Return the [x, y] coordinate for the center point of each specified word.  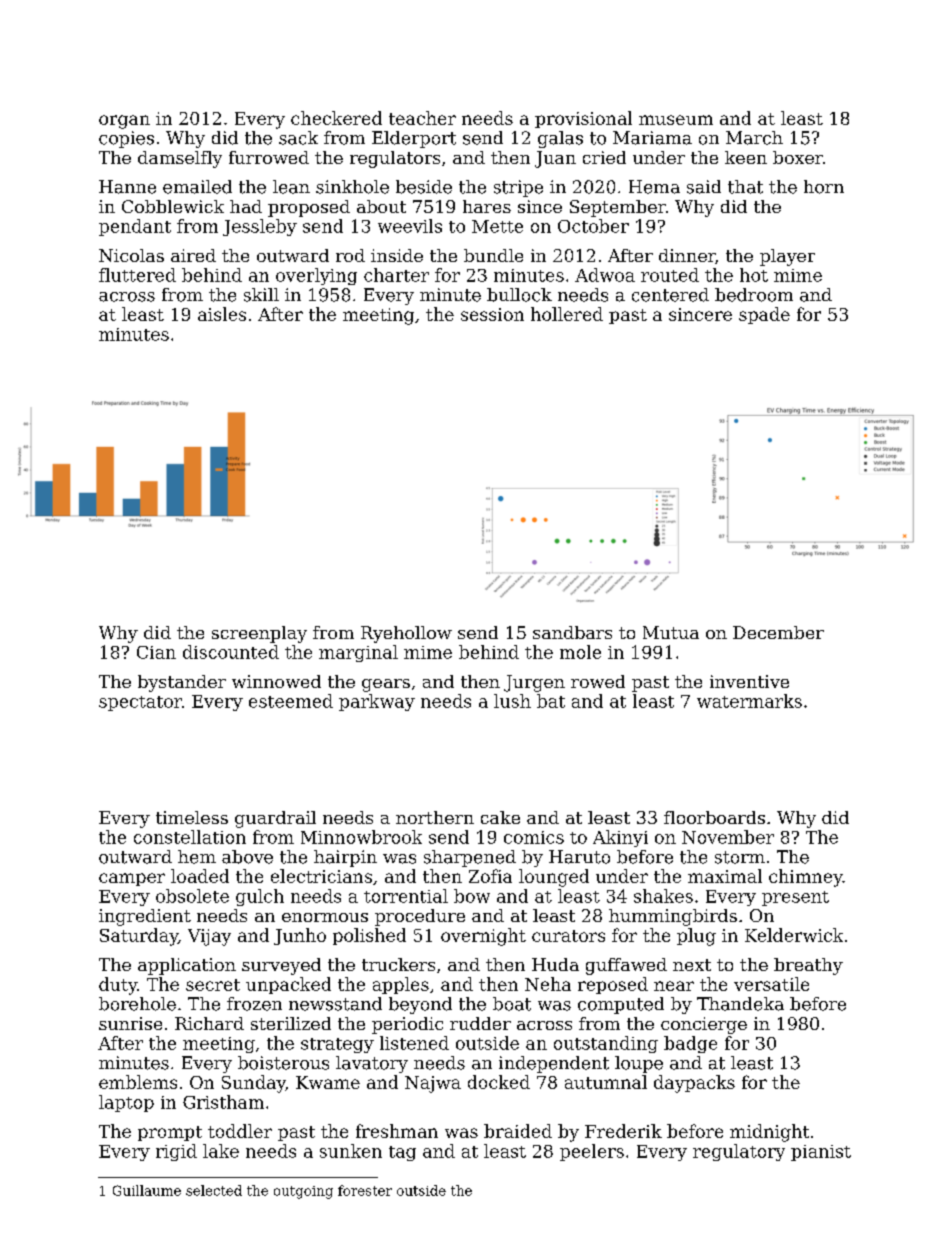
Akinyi [620, 838]
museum [676, 120]
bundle [493, 255]
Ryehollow [406, 634]
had [246, 206]
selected [214, 1190]
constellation [190, 837]
